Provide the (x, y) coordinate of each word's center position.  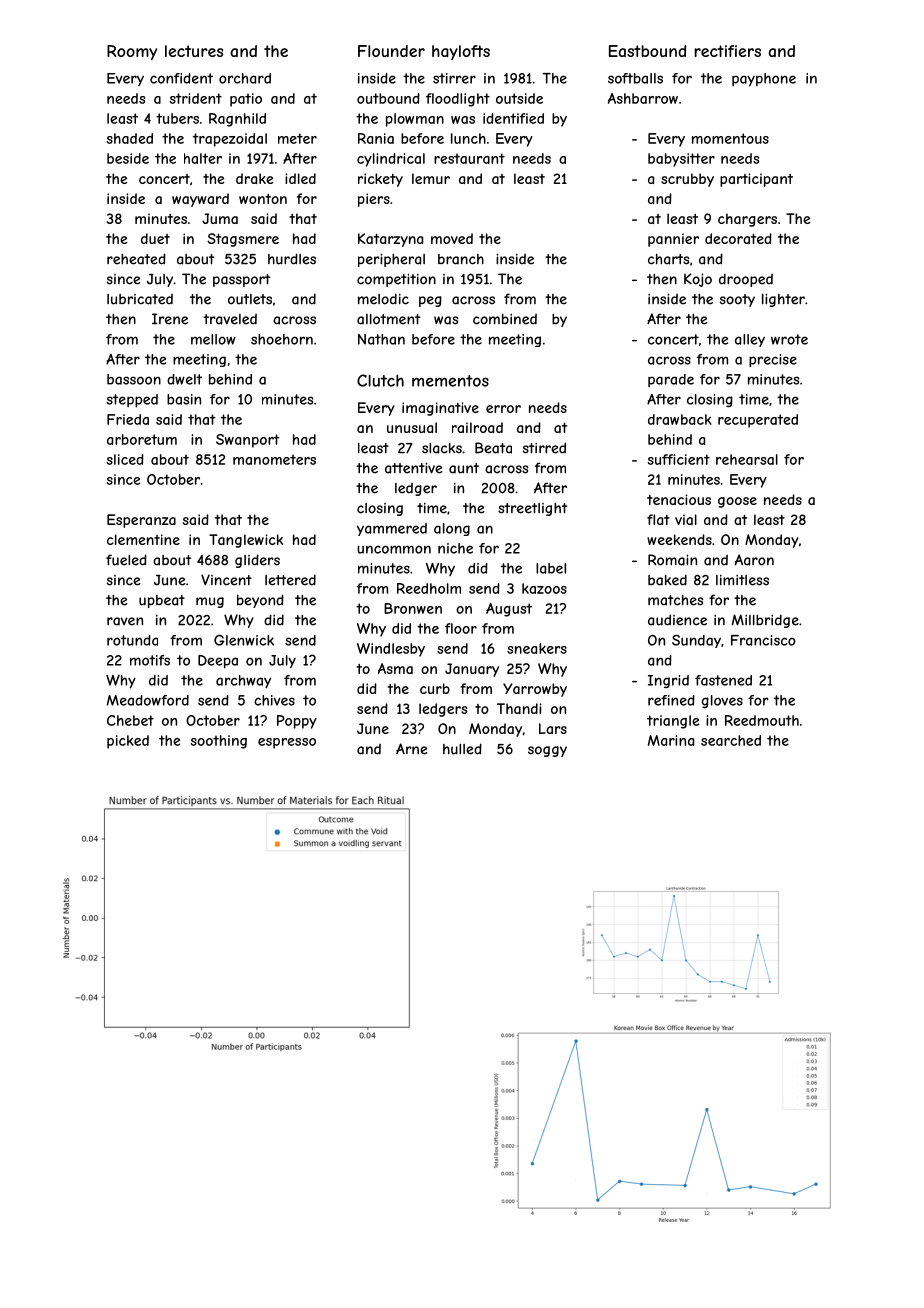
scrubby (687, 180)
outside (519, 98)
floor (461, 628)
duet (155, 238)
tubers (177, 118)
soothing (219, 742)
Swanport (248, 441)
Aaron (754, 560)
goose (737, 502)
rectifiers (727, 51)
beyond (260, 601)
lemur (431, 178)
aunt (464, 468)
